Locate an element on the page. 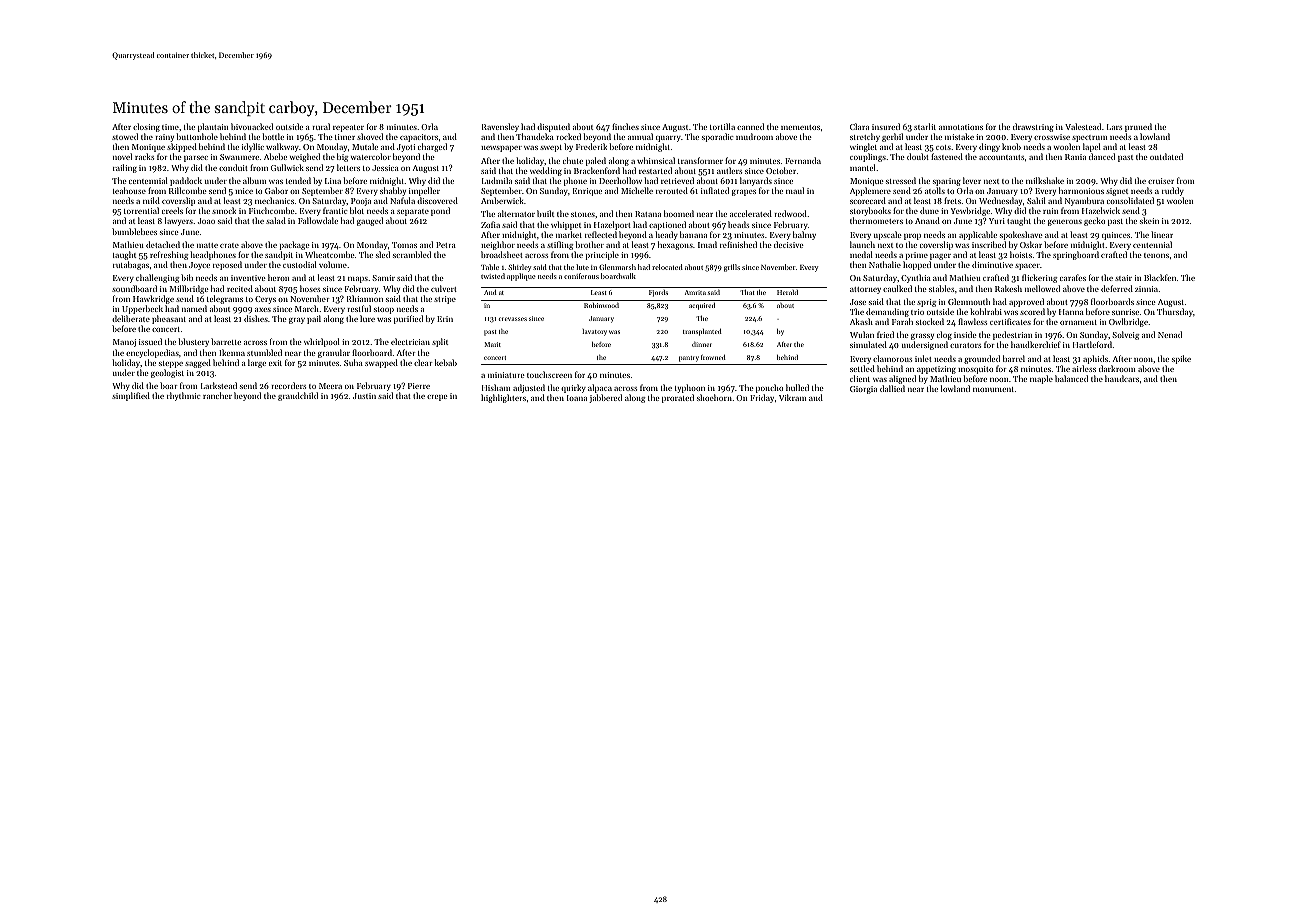 The width and height of the document is (1308, 924). simplified is located at coordinates (131, 396).
